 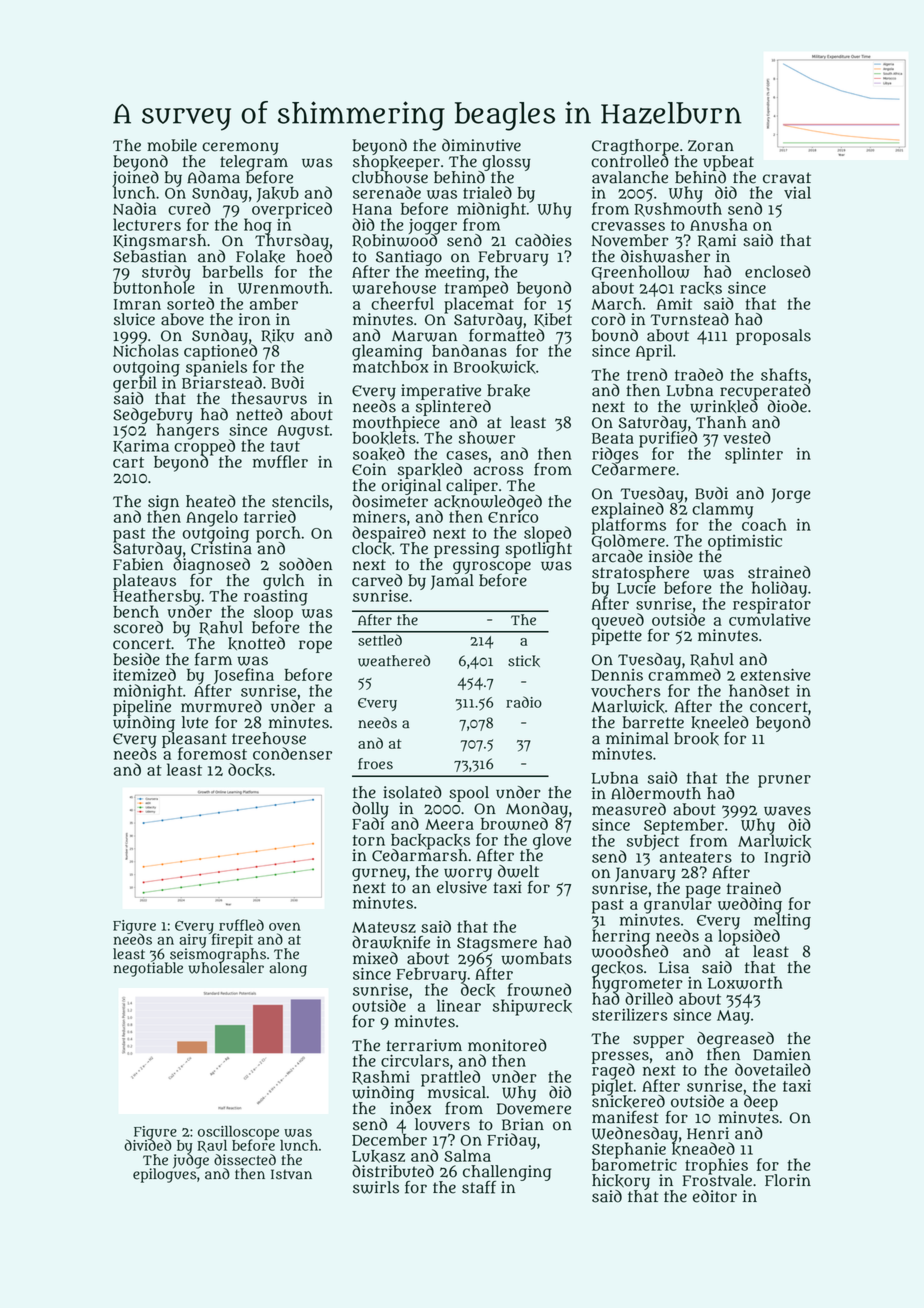 What do you see at coordinates (715, 1196) in the screenshot?
I see `editor` at bounding box center [715, 1196].
